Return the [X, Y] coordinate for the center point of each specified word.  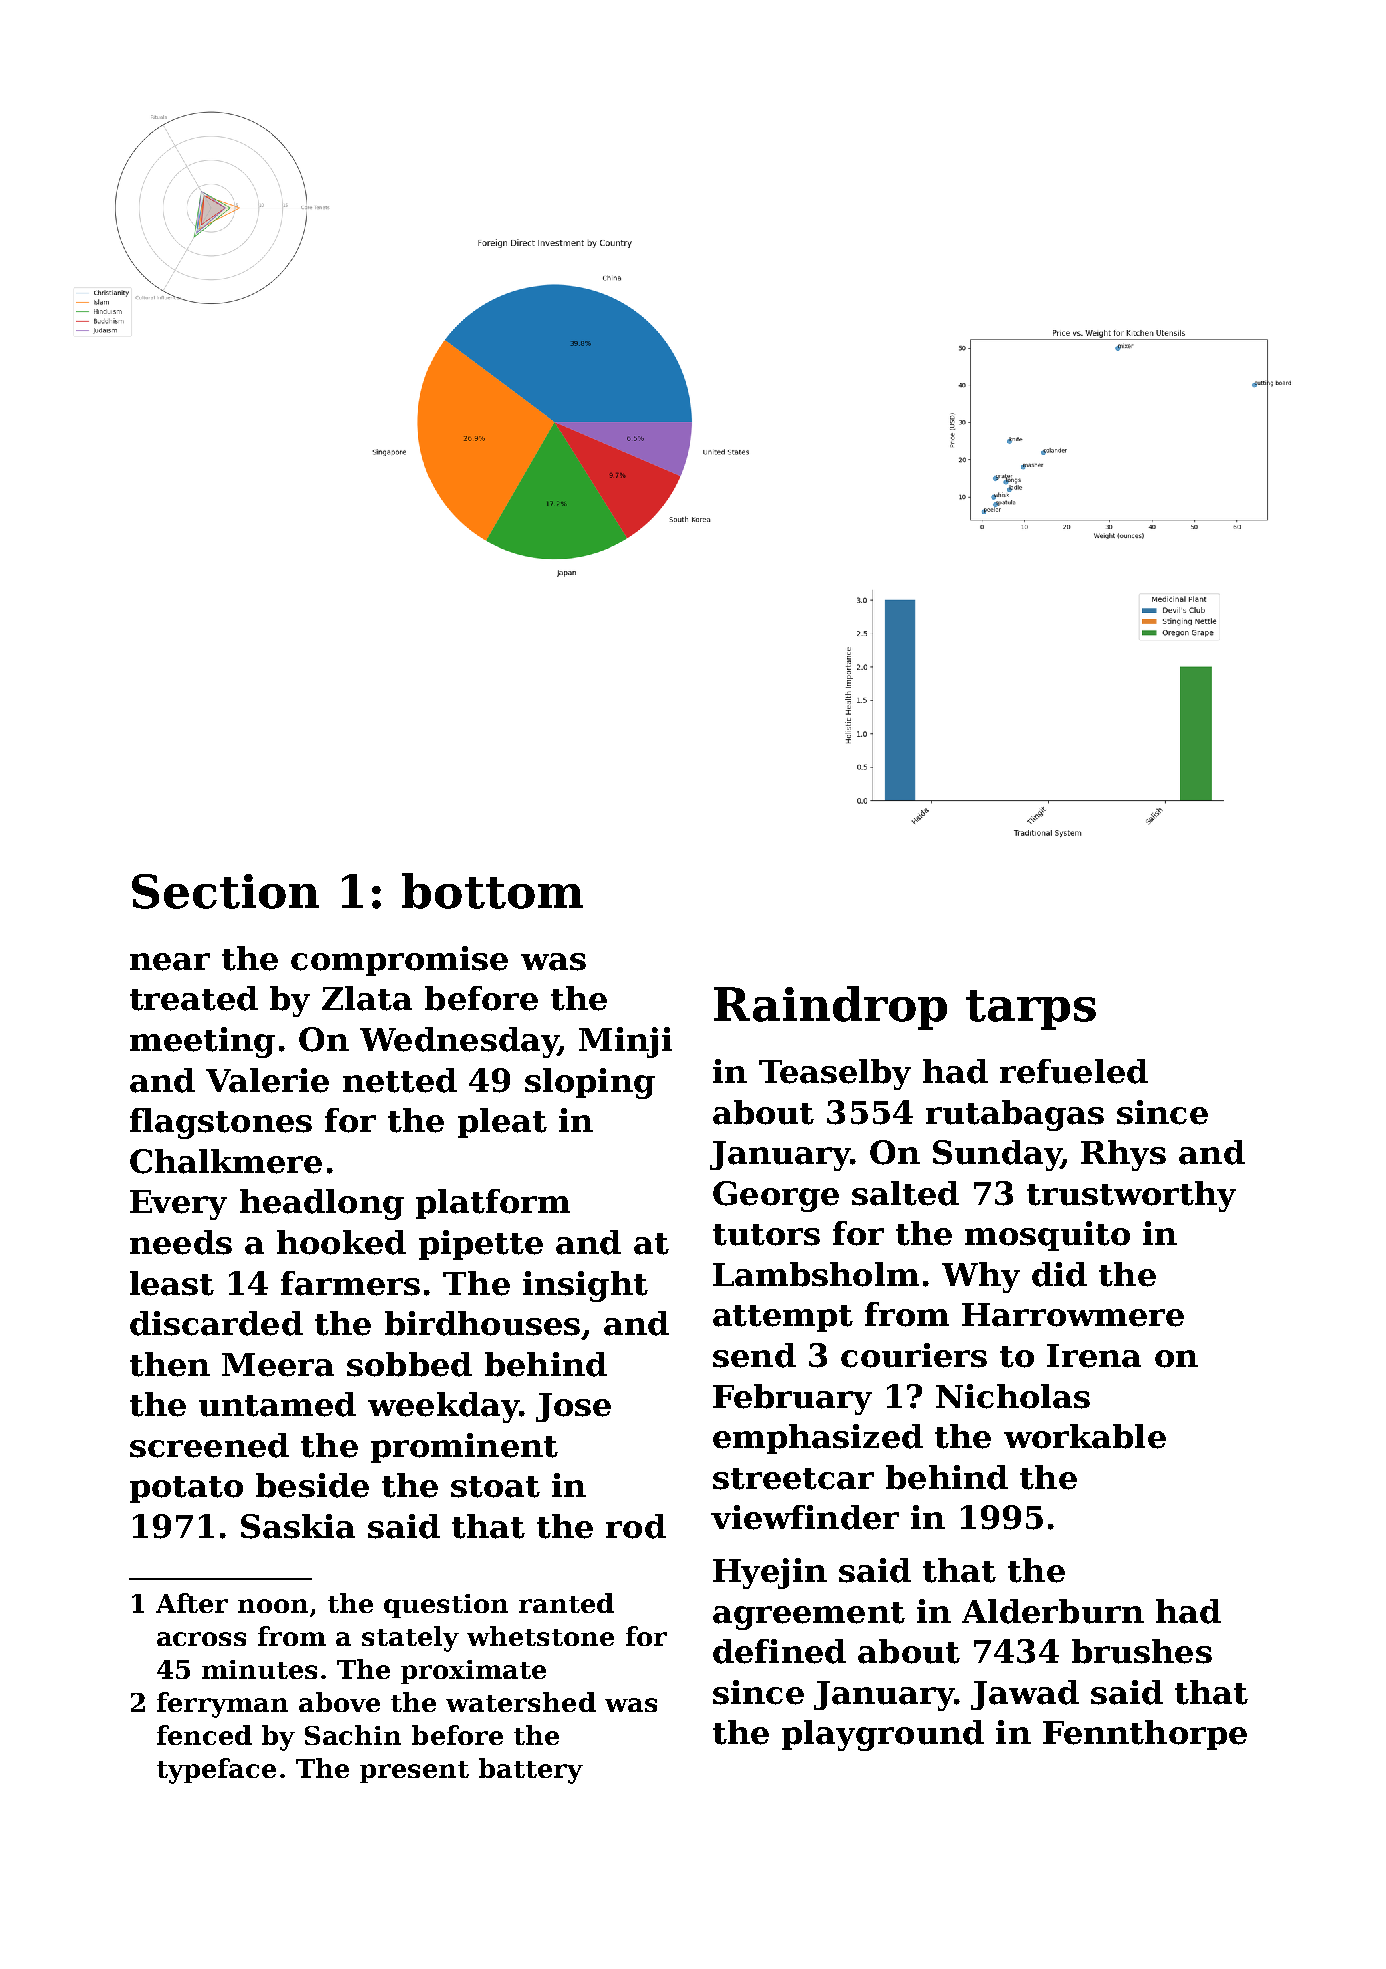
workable [1085, 1436]
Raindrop [830, 1008]
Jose [573, 1407]
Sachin [353, 1735]
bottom [492, 891]
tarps [1031, 1010]
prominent [464, 1448]
